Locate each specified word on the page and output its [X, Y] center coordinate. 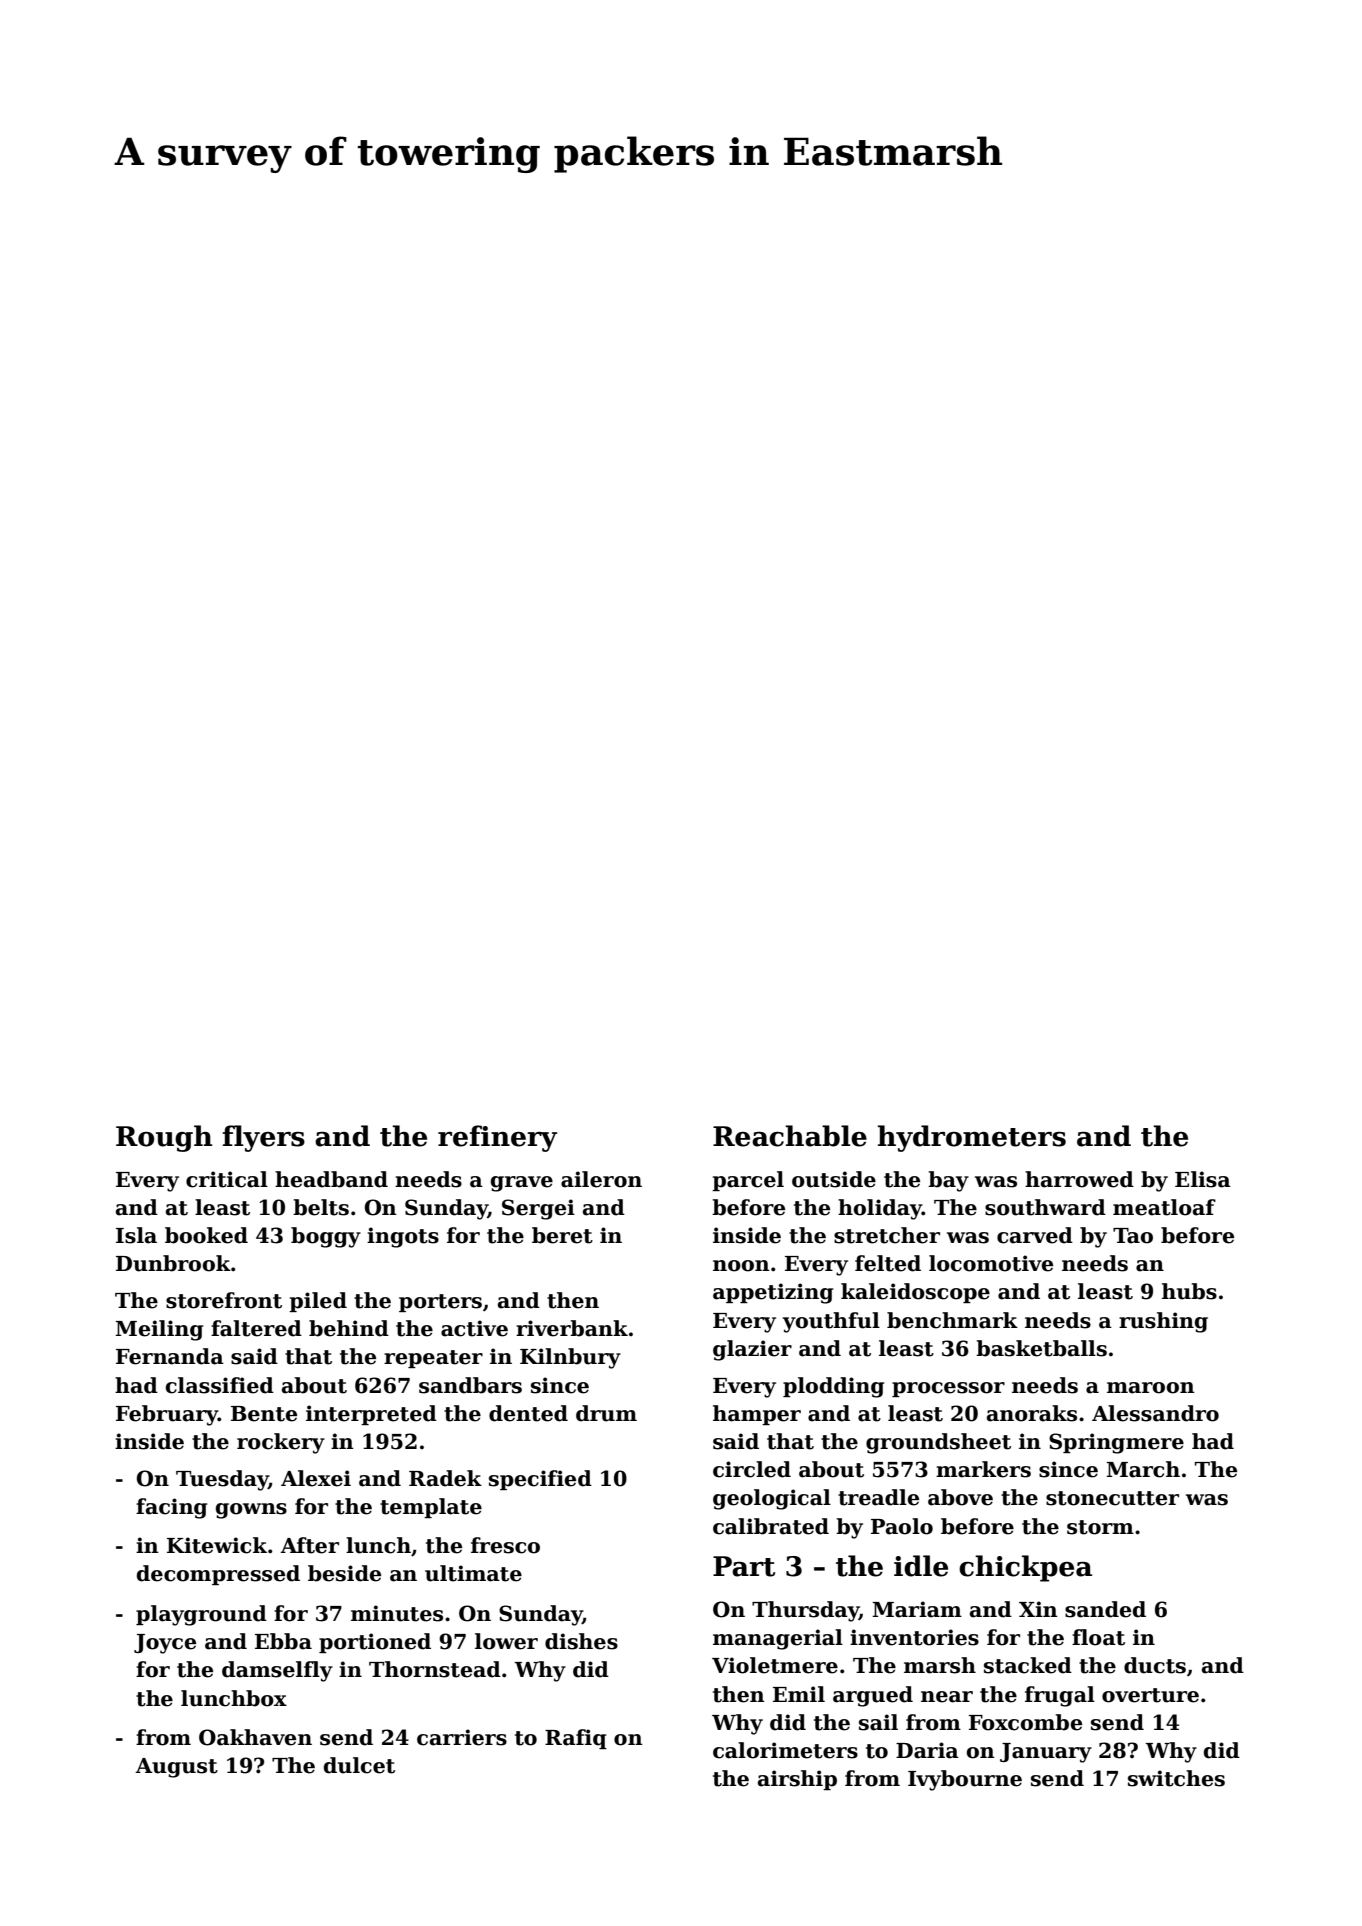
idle [921, 1566]
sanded [1105, 1609]
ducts [1155, 1665]
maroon [1151, 1388]
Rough [164, 1138]
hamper [757, 1415]
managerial [778, 1639]
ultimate [473, 1573]
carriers [462, 1737]
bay [948, 1181]
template [431, 1508]
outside [834, 1179]
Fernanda [170, 1356]
